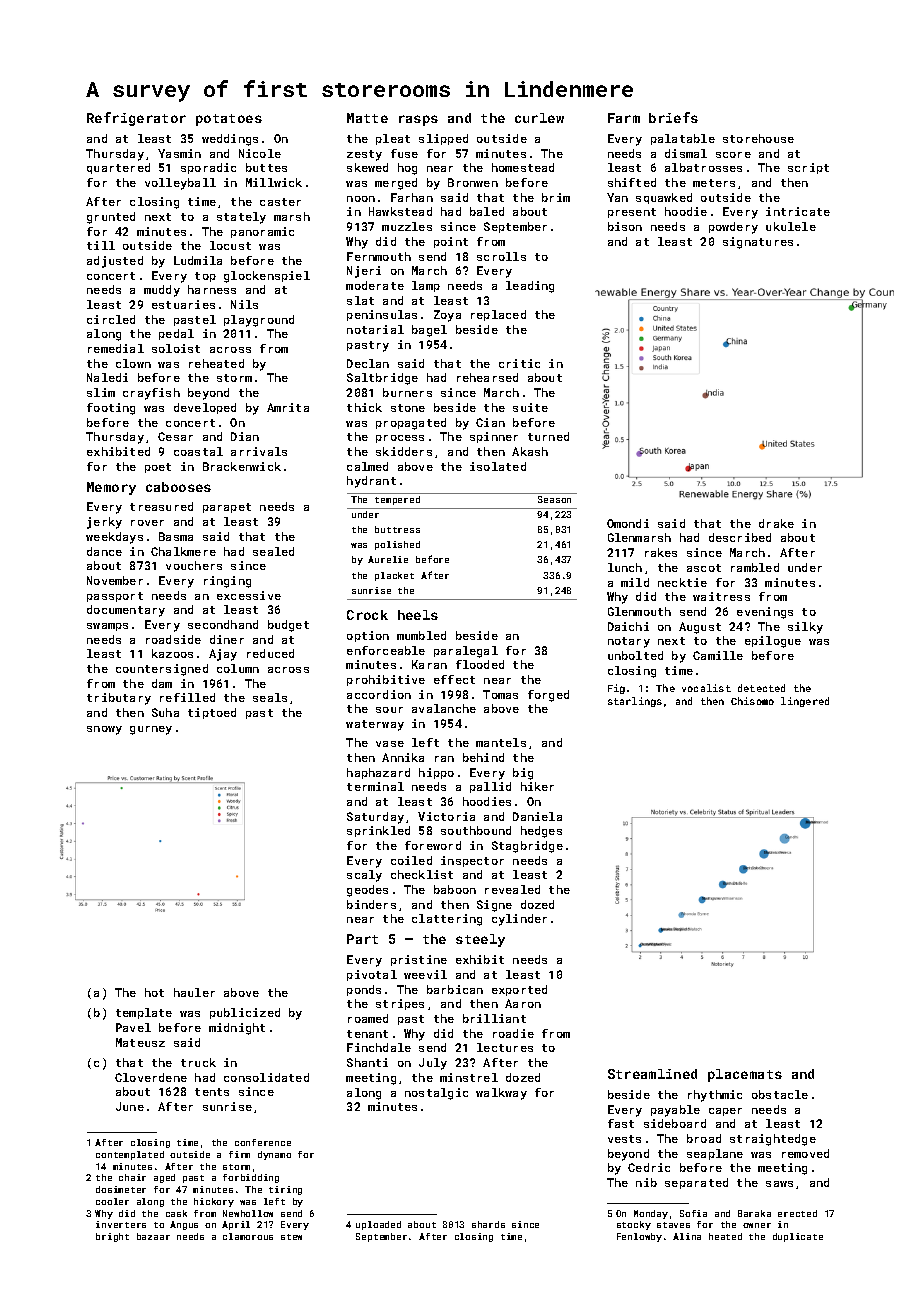  What do you see at coordinates (487, 211) in the image?
I see `baled` at bounding box center [487, 211].
